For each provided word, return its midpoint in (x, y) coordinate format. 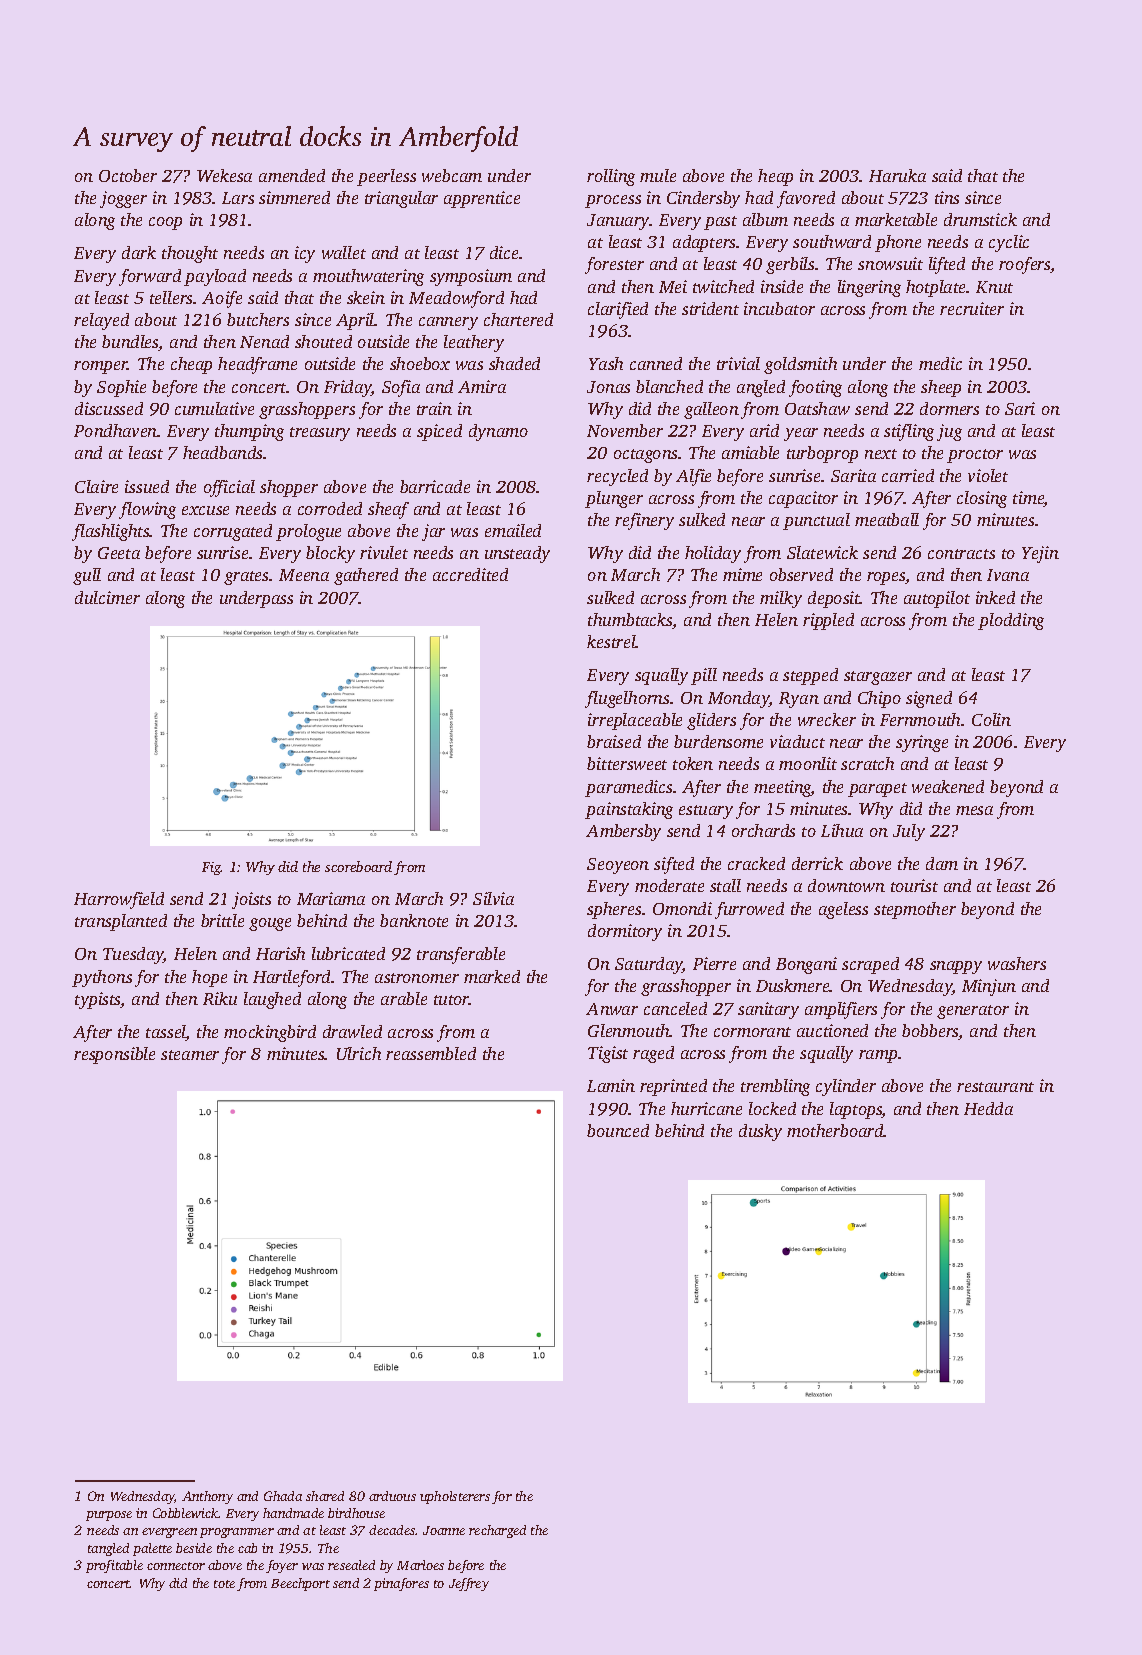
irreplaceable (635, 721)
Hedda (988, 1108)
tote (224, 1584)
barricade (435, 486)
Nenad (264, 341)
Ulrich (359, 1053)
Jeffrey (469, 1584)
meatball (887, 519)
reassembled (431, 1053)
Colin (991, 719)
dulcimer (107, 597)
